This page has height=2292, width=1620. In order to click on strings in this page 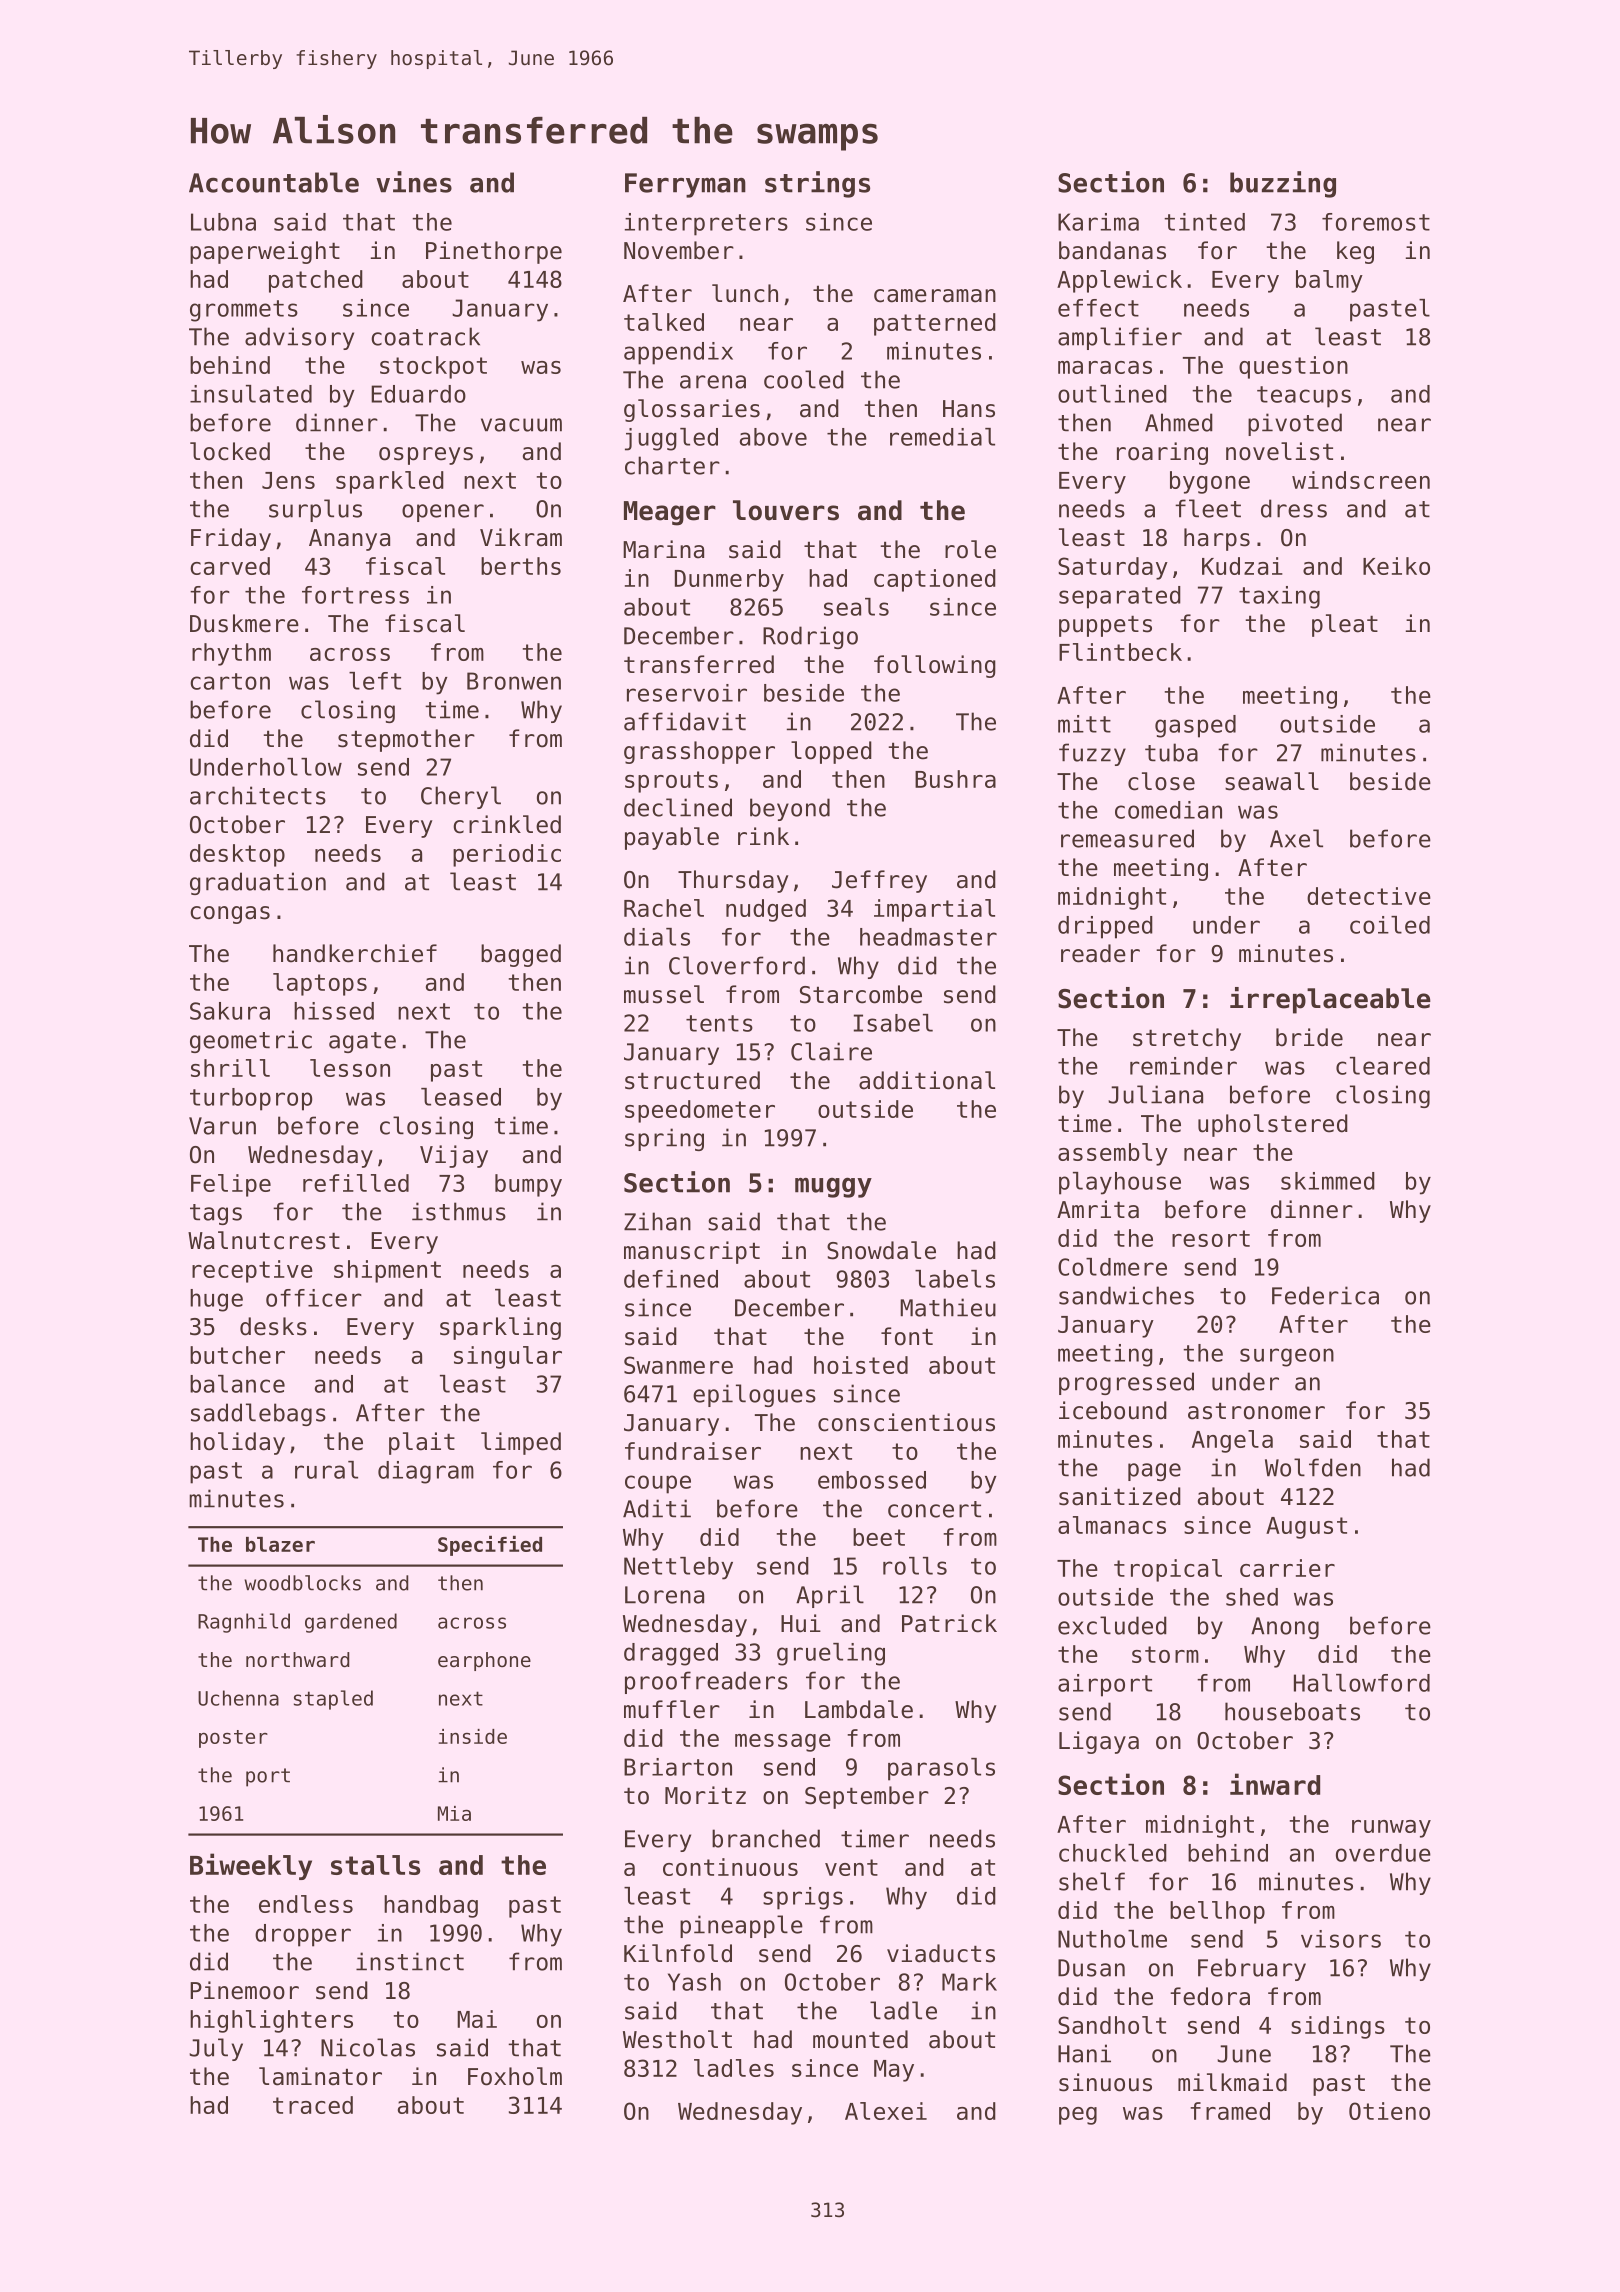, I will do `click(817, 184)`.
